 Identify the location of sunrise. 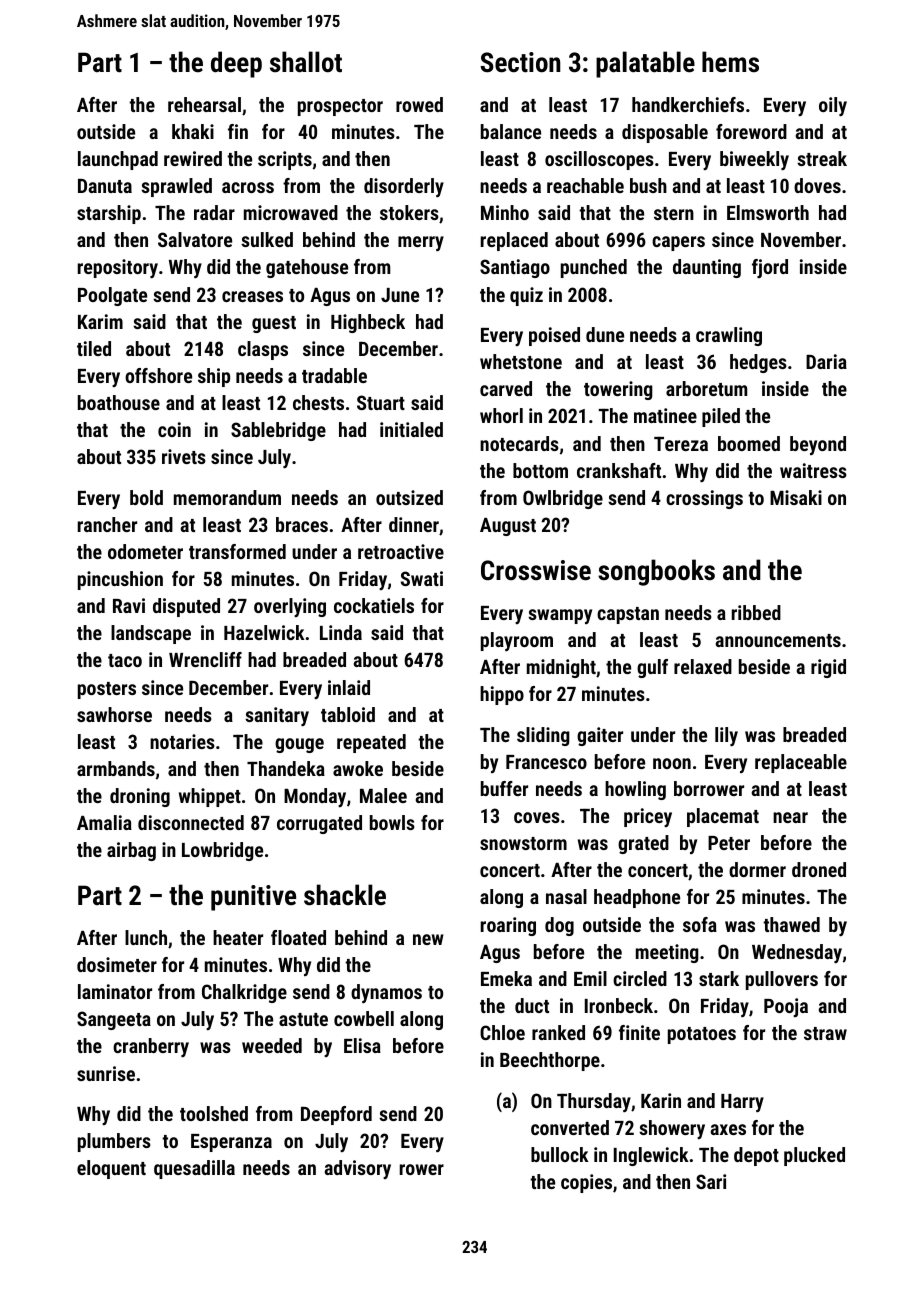
(106, 1073).
